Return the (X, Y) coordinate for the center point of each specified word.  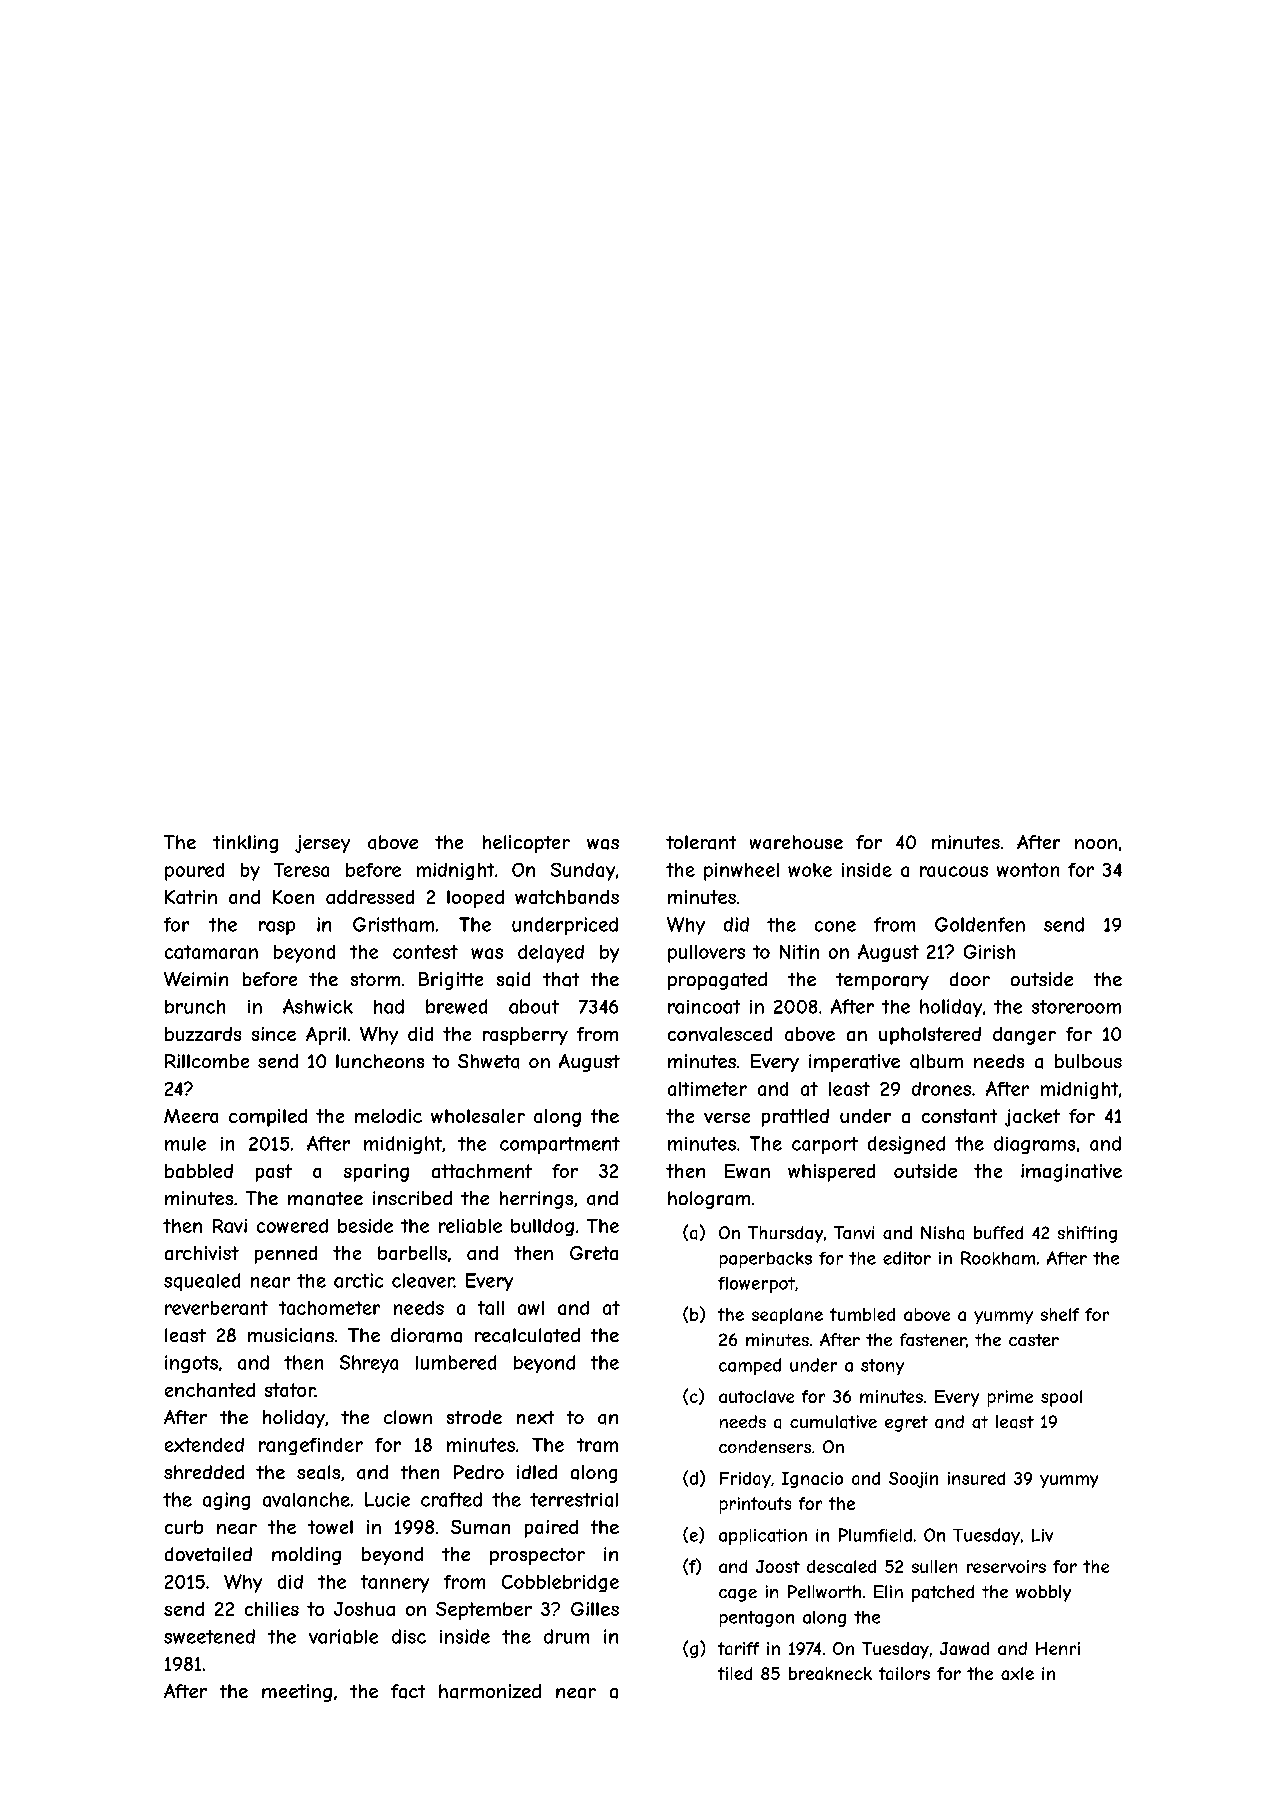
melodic (388, 1116)
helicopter (526, 844)
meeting (297, 1693)
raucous (954, 871)
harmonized (490, 1691)
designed (906, 1145)
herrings (536, 1200)
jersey (322, 844)
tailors (904, 1673)
